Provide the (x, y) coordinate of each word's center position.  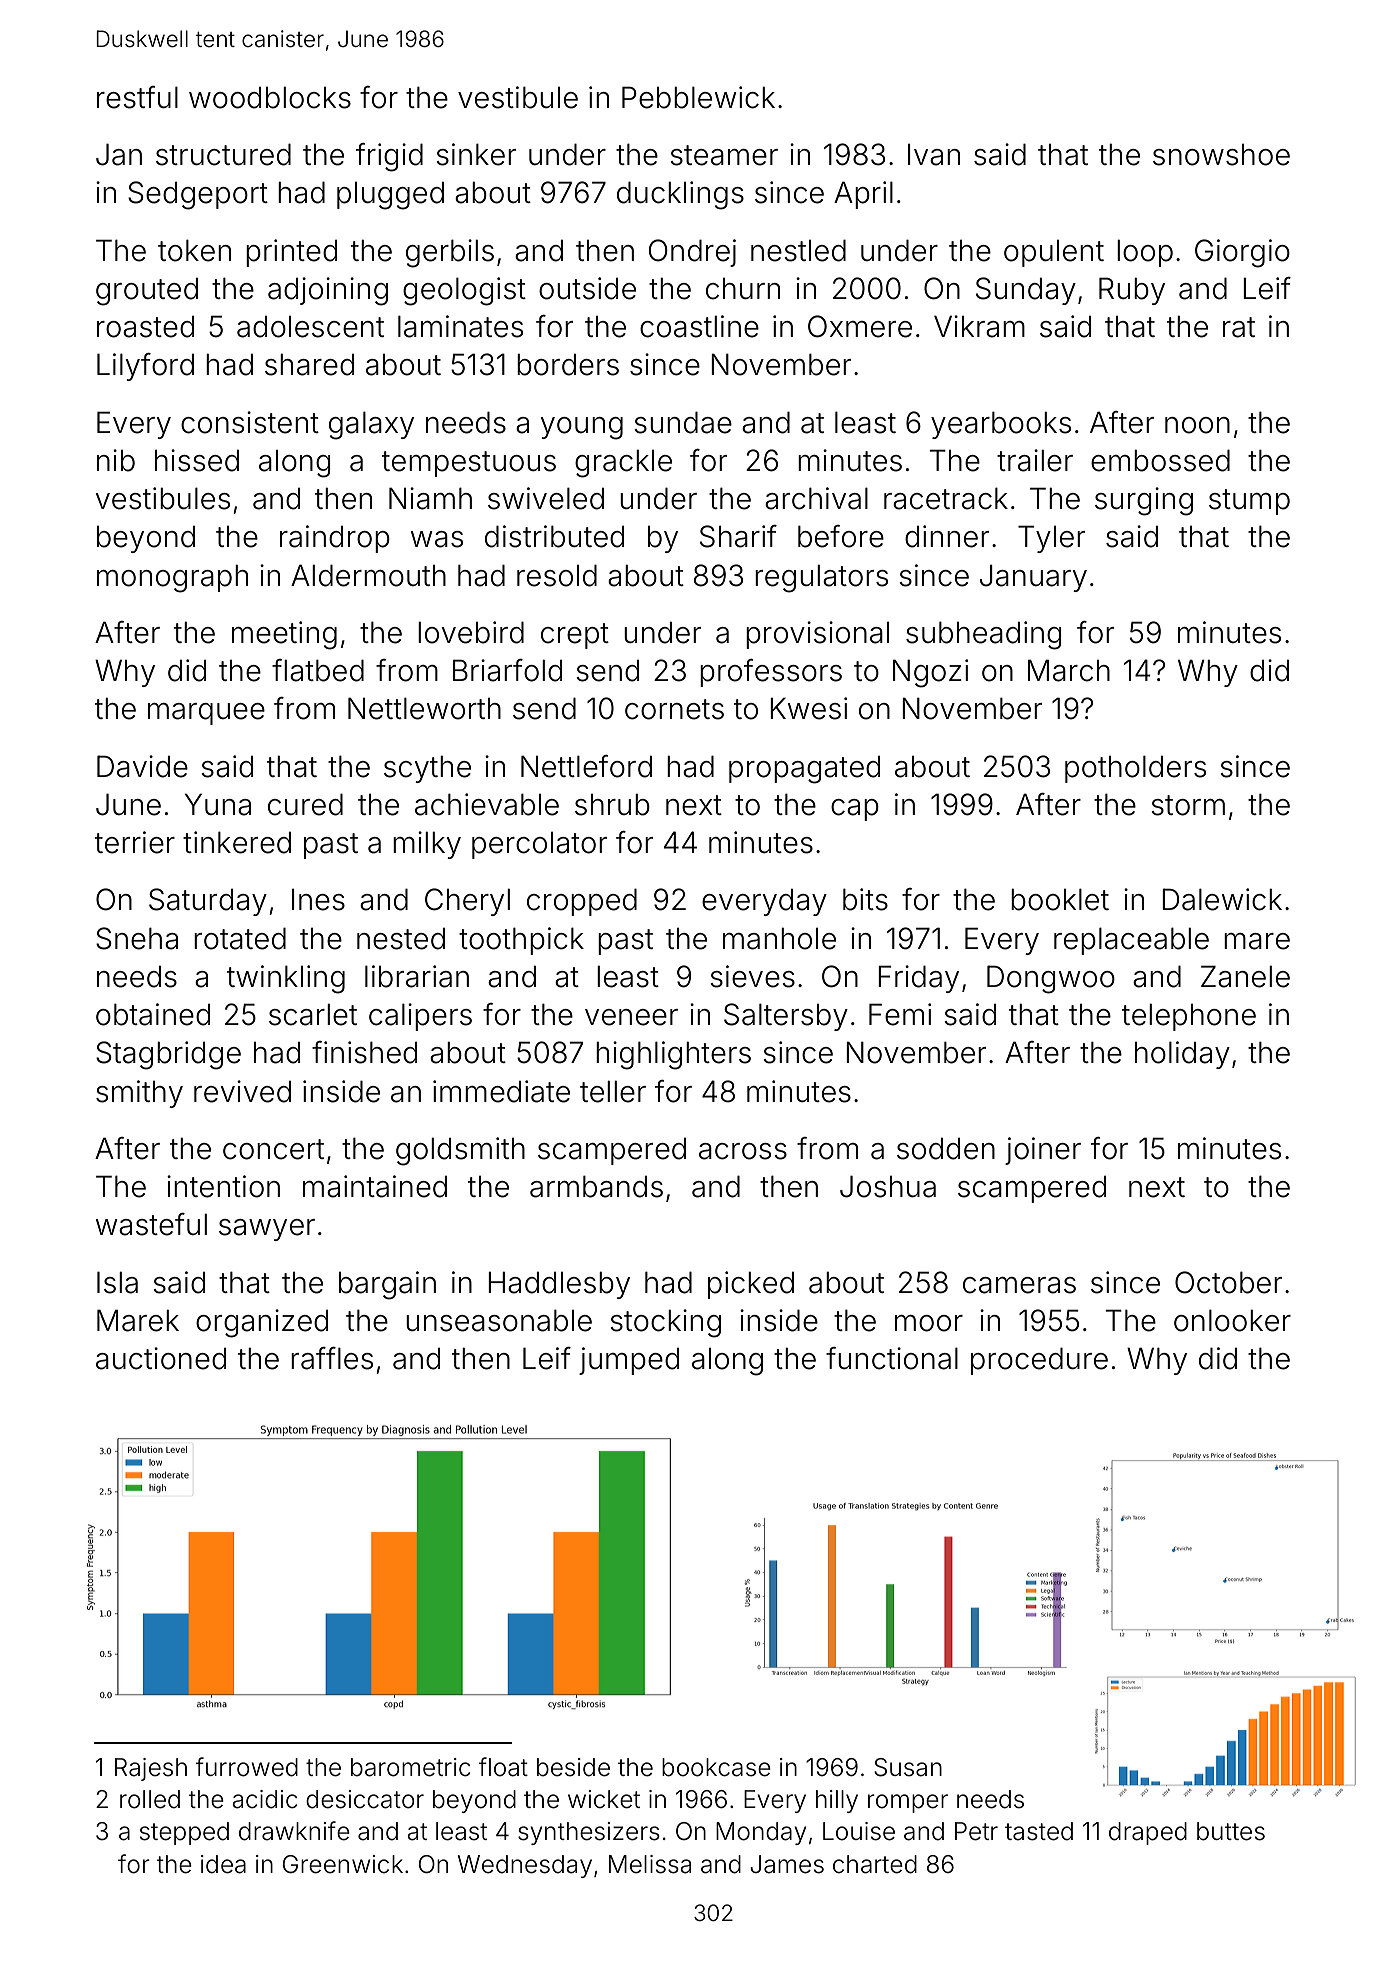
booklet (1060, 900)
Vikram (979, 326)
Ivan (934, 155)
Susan (908, 1767)
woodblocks (270, 98)
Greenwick (343, 1864)
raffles (332, 1358)
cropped (582, 902)
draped (1148, 1833)
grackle (623, 464)
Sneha (137, 938)
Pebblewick (698, 97)
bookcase (716, 1767)
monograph (172, 579)
